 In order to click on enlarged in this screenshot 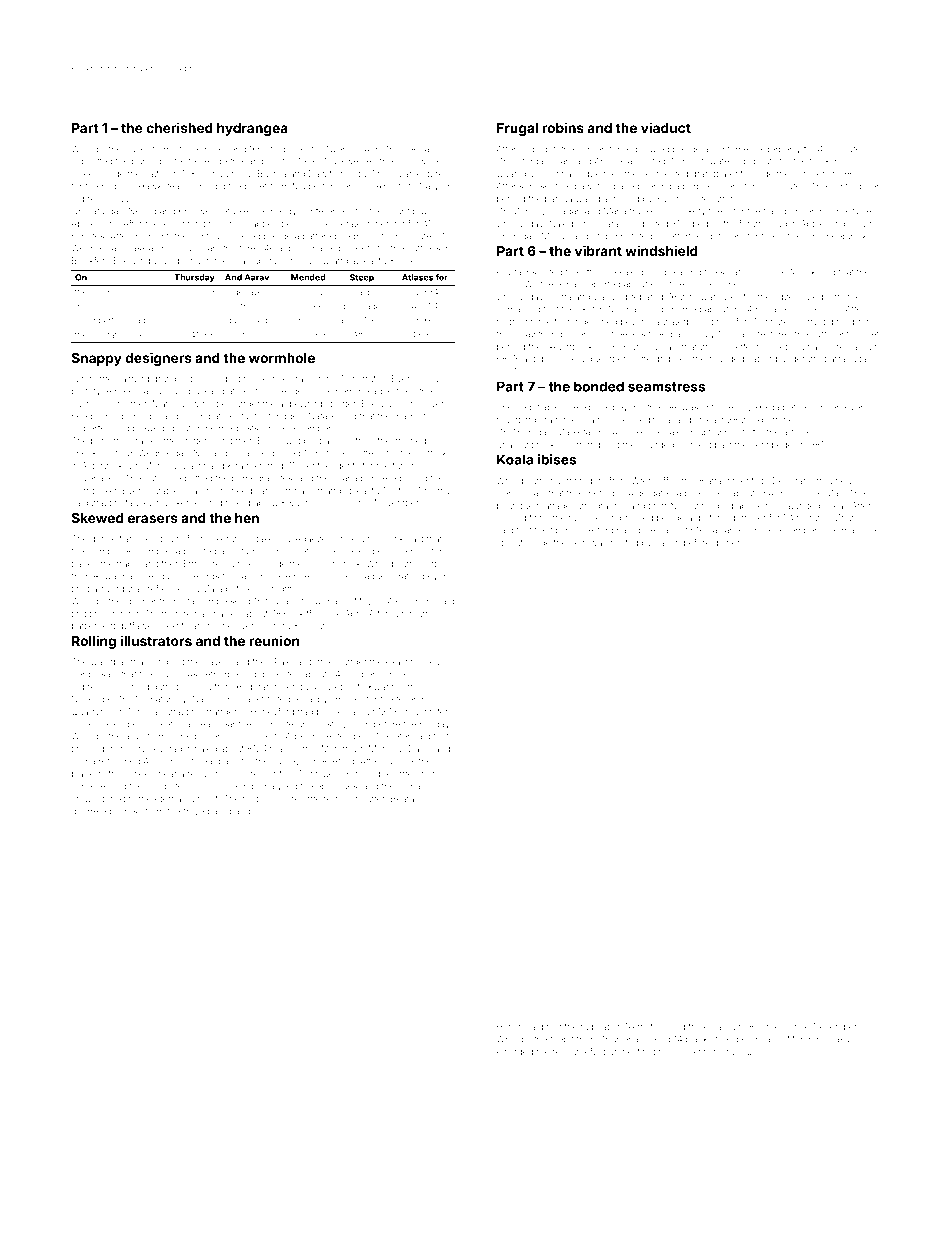, I will do `click(515, 1052)`.
